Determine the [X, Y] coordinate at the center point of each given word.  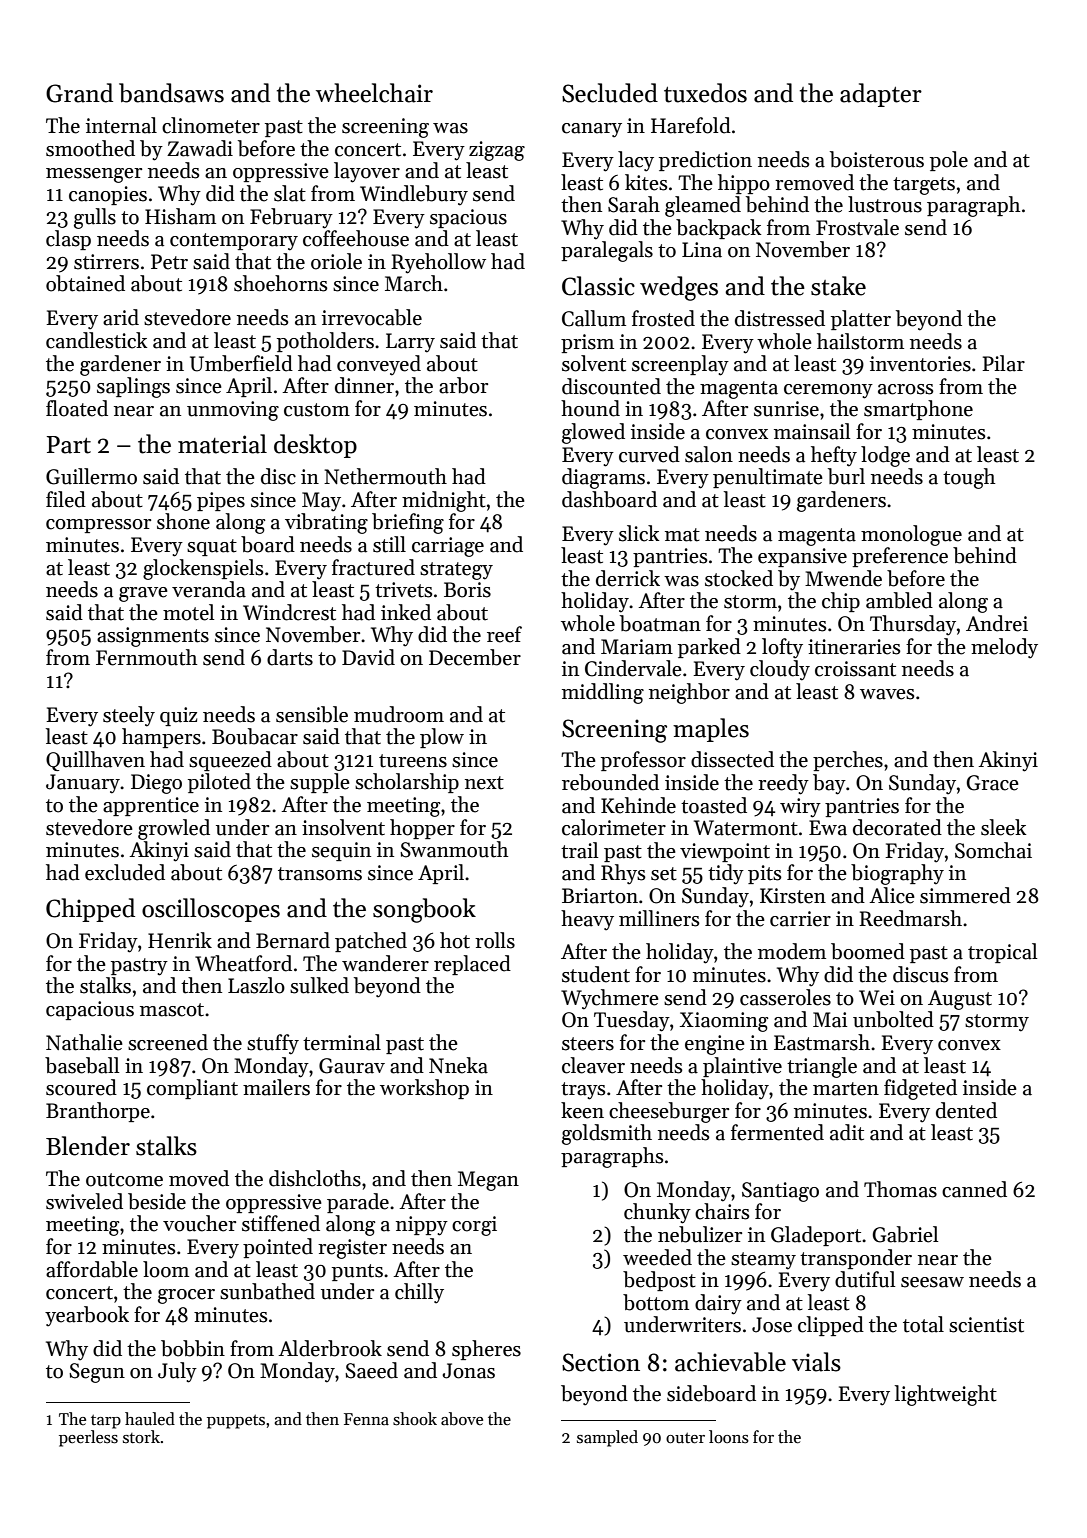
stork [141, 1437]
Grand [79, 93]
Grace [993, 783]
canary [592, 130]
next [484, 783]
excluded [125, 872]
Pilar [1003, 363]
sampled [607, 1438]
